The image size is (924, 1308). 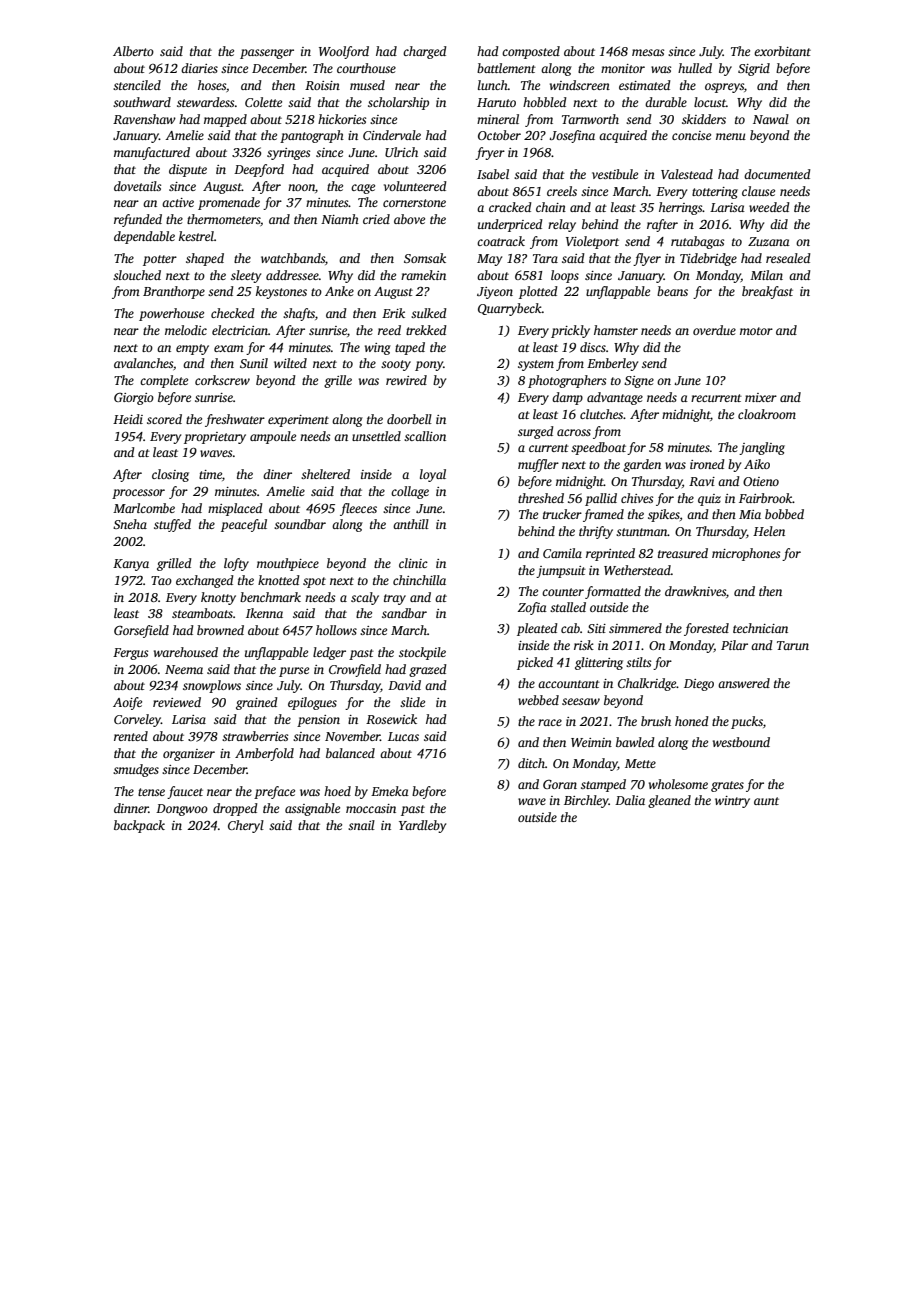 What do you see at coordinates (277, 474) in the document?
I see `diner` at bounding box center [277, 474].
